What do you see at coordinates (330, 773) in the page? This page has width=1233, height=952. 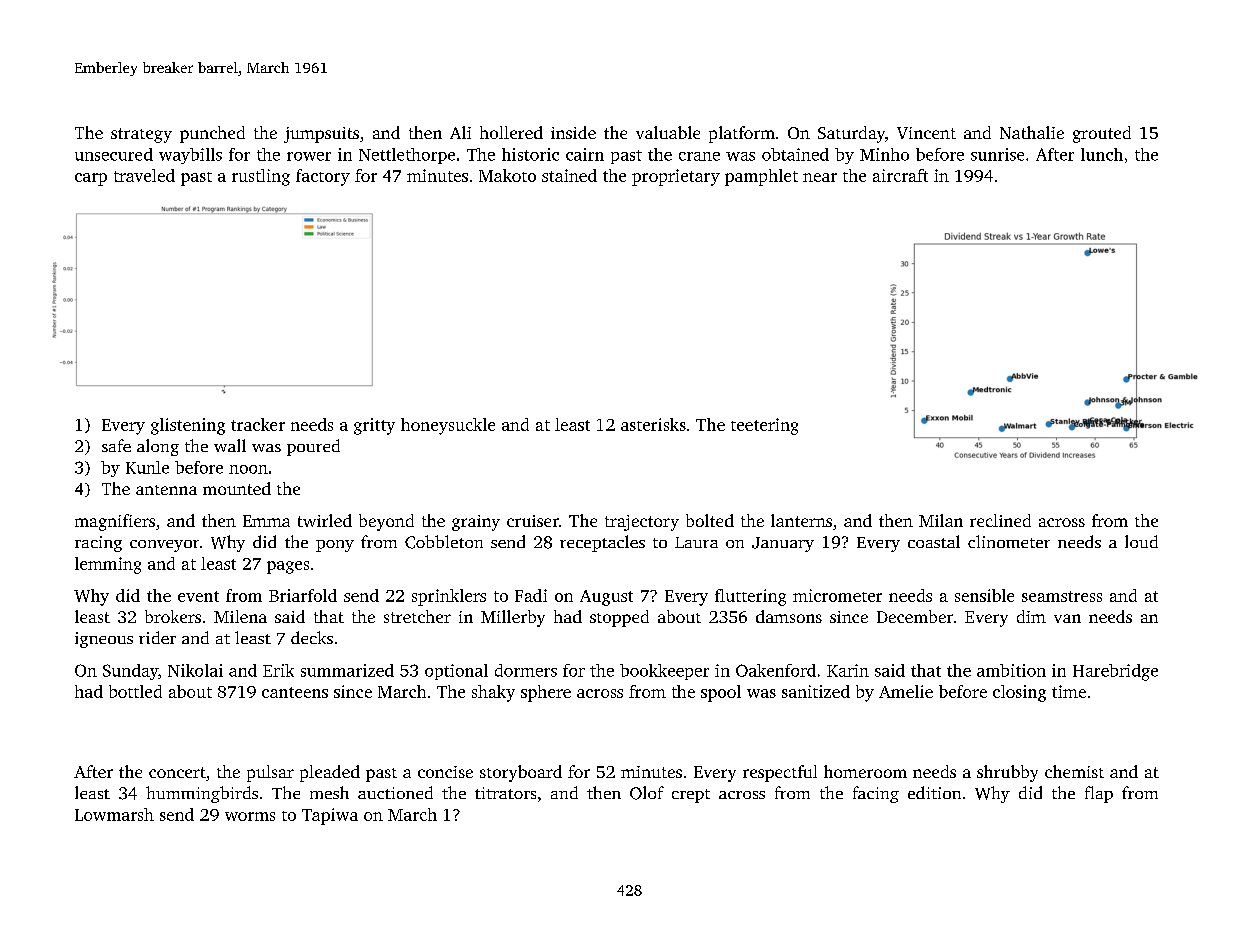 I see `pleaded` at bounding box center [330, 773].
